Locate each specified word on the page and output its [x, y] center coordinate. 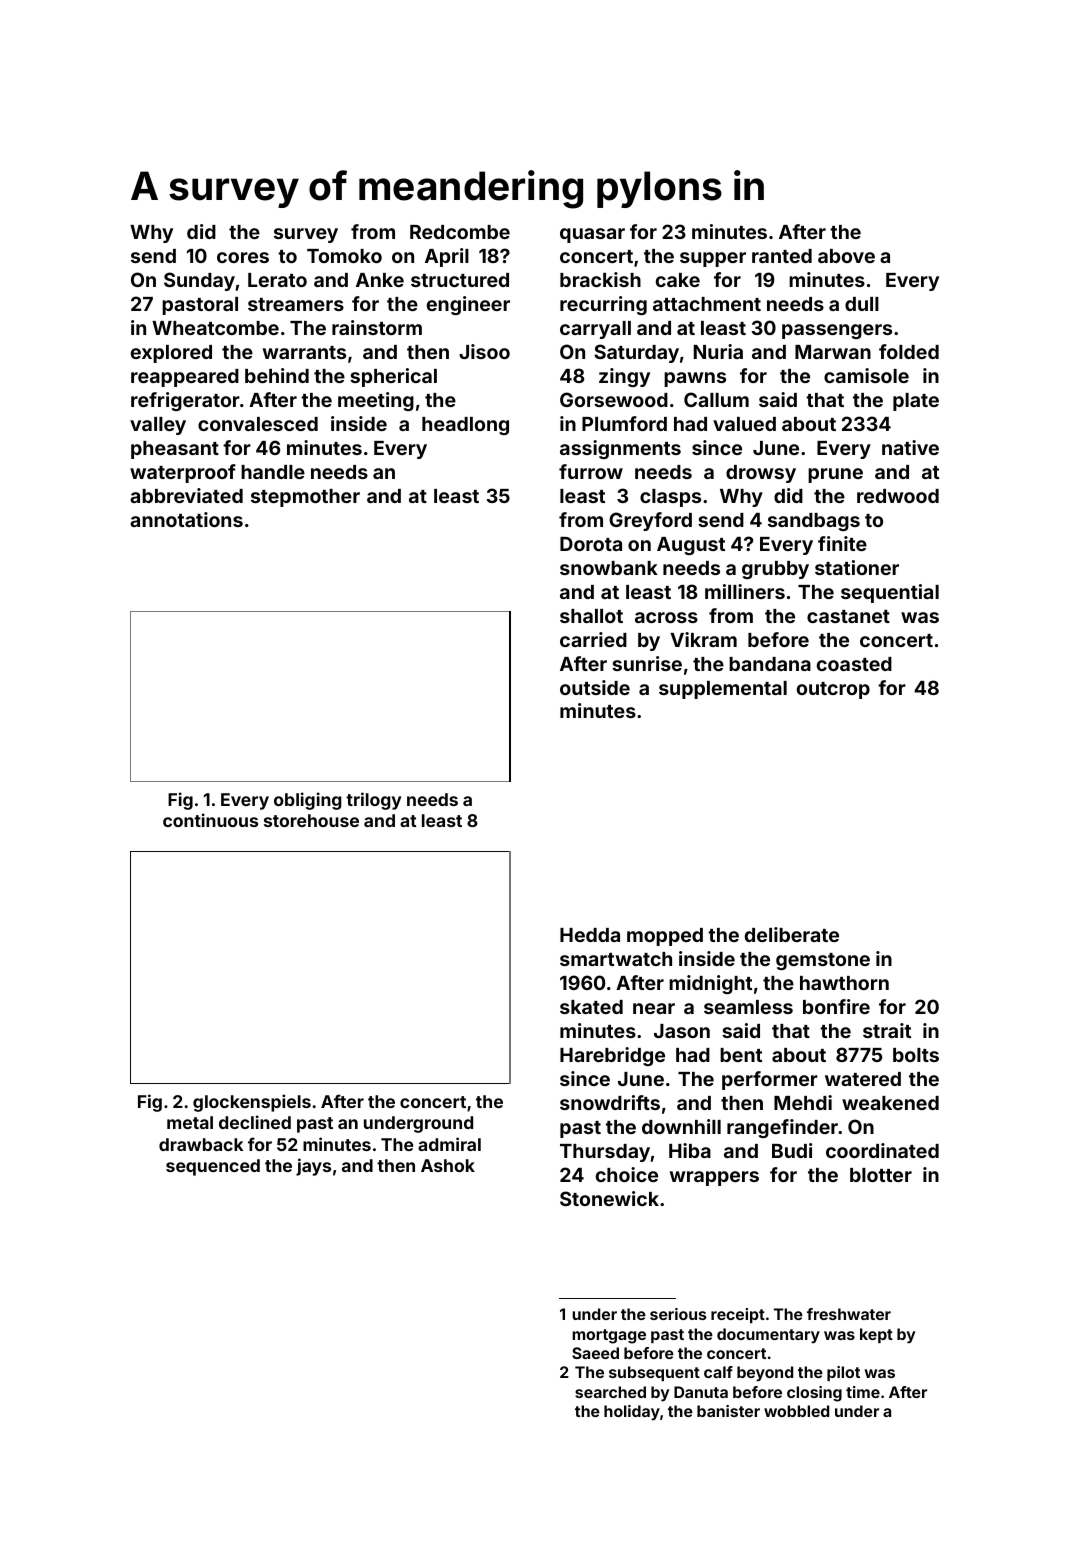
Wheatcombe [215, 328]
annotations [186, 519]
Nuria [718, 351]
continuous [210, 820]
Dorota [591, 543]
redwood [898, 496]
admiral [449, 1144]
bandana [770, 664]
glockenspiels [252, 1103]
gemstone [823, 961]
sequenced [213, 1167]
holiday [632, 1413]
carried [593, 639]
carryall [595, 330]
